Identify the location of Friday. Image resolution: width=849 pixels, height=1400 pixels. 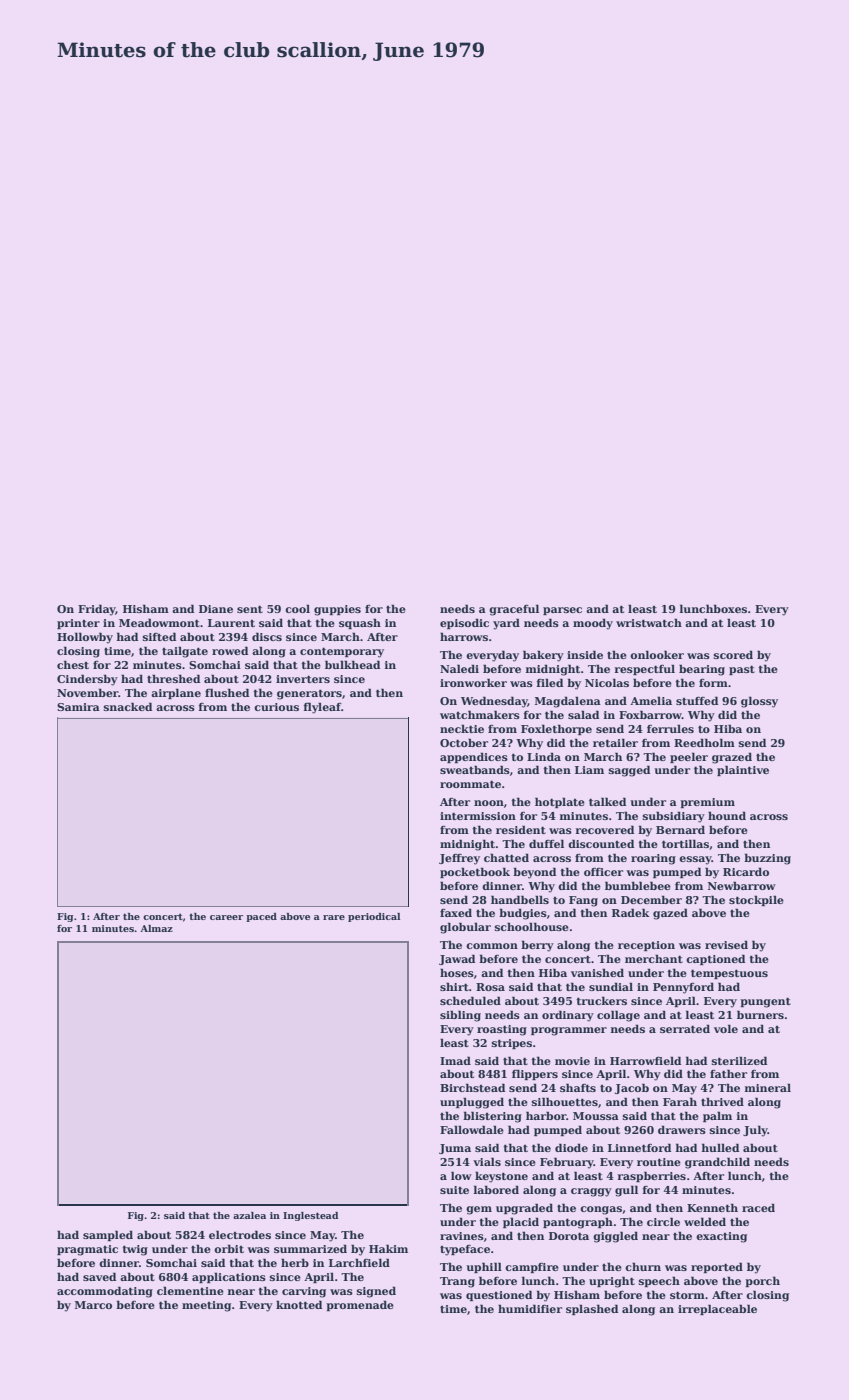
(97, 610).
